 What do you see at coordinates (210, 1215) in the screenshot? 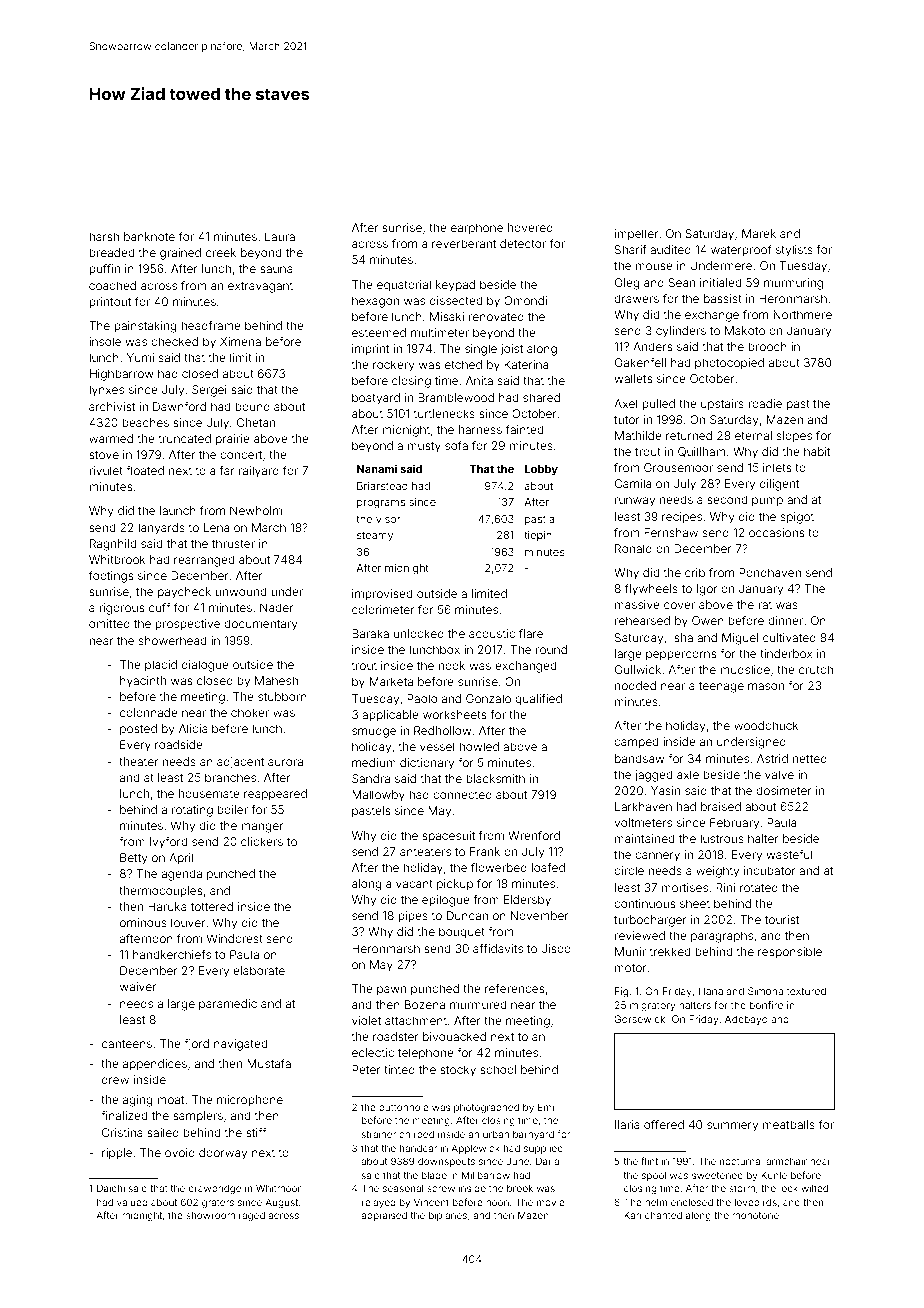
I see `showroom` at bounding box center [210, 1215].
